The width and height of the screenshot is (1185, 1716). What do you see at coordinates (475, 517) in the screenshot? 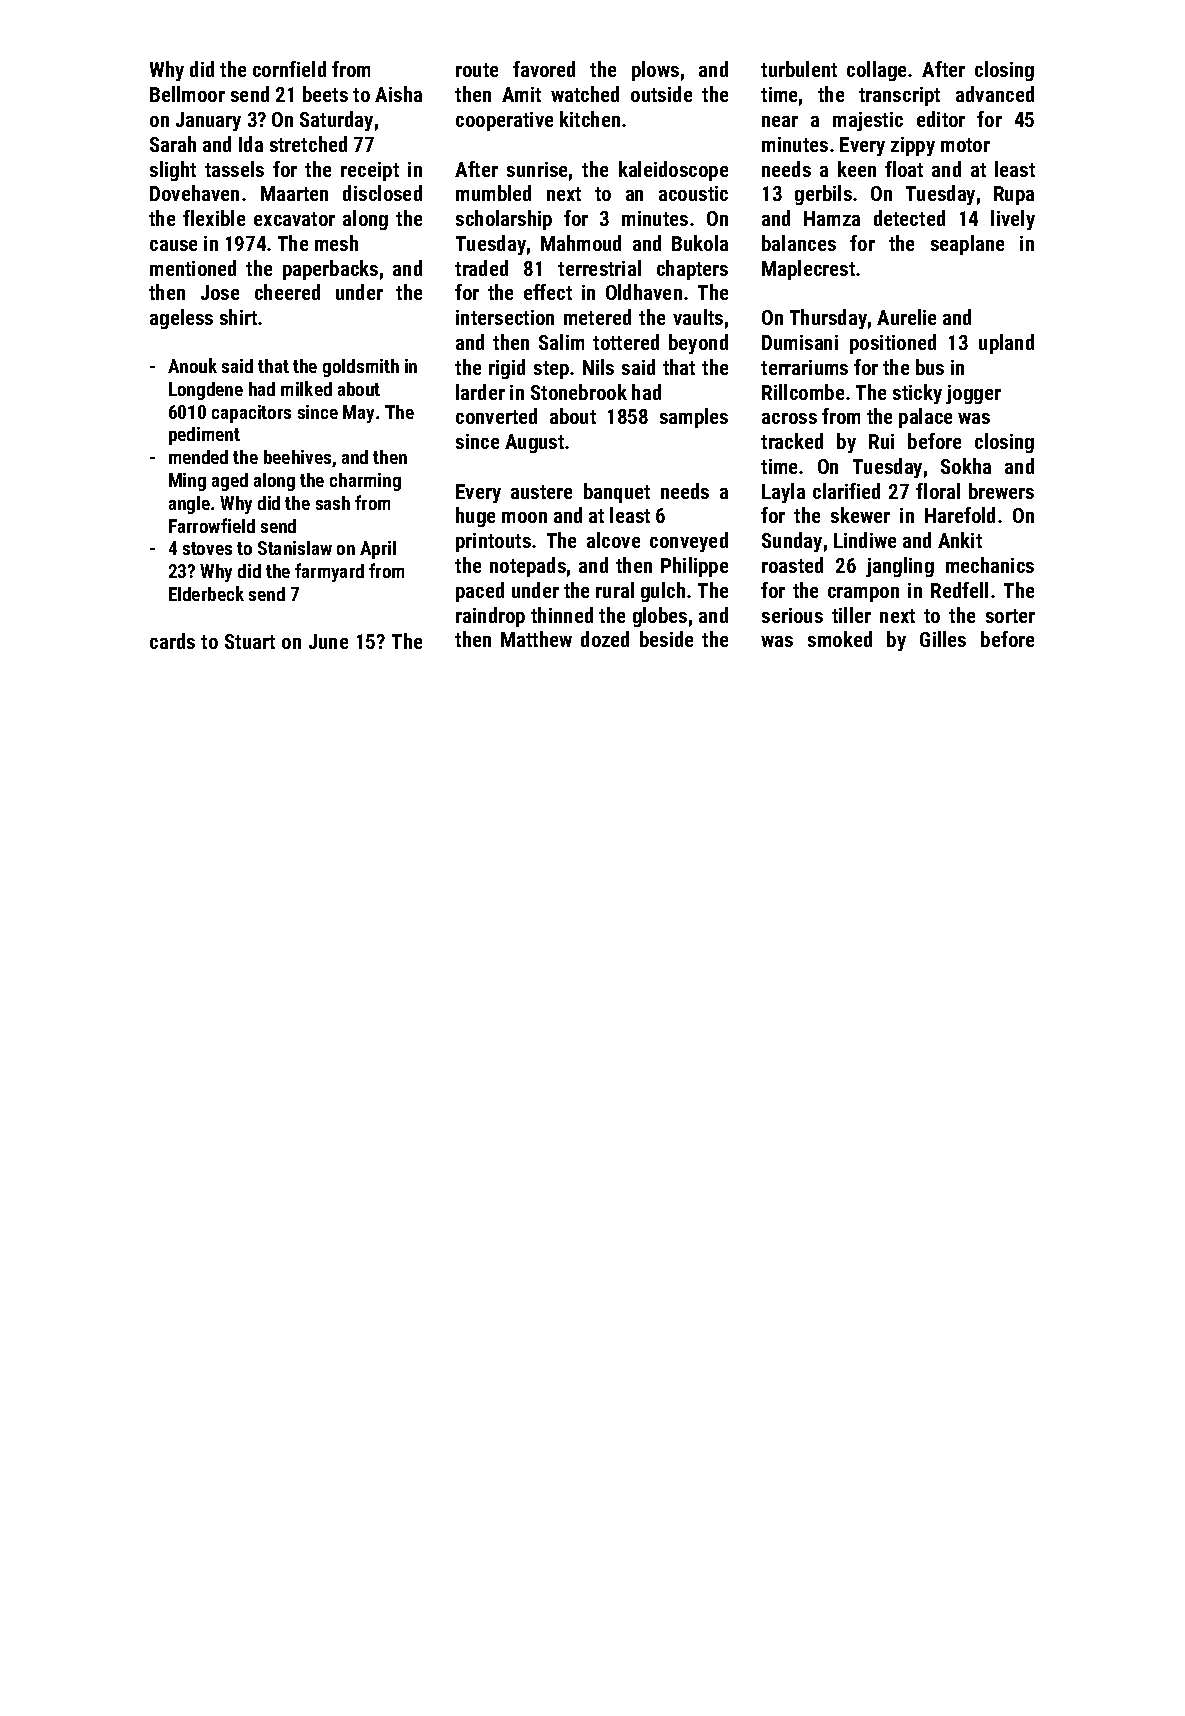
I see `huge` at bounding box center [475, 517].
